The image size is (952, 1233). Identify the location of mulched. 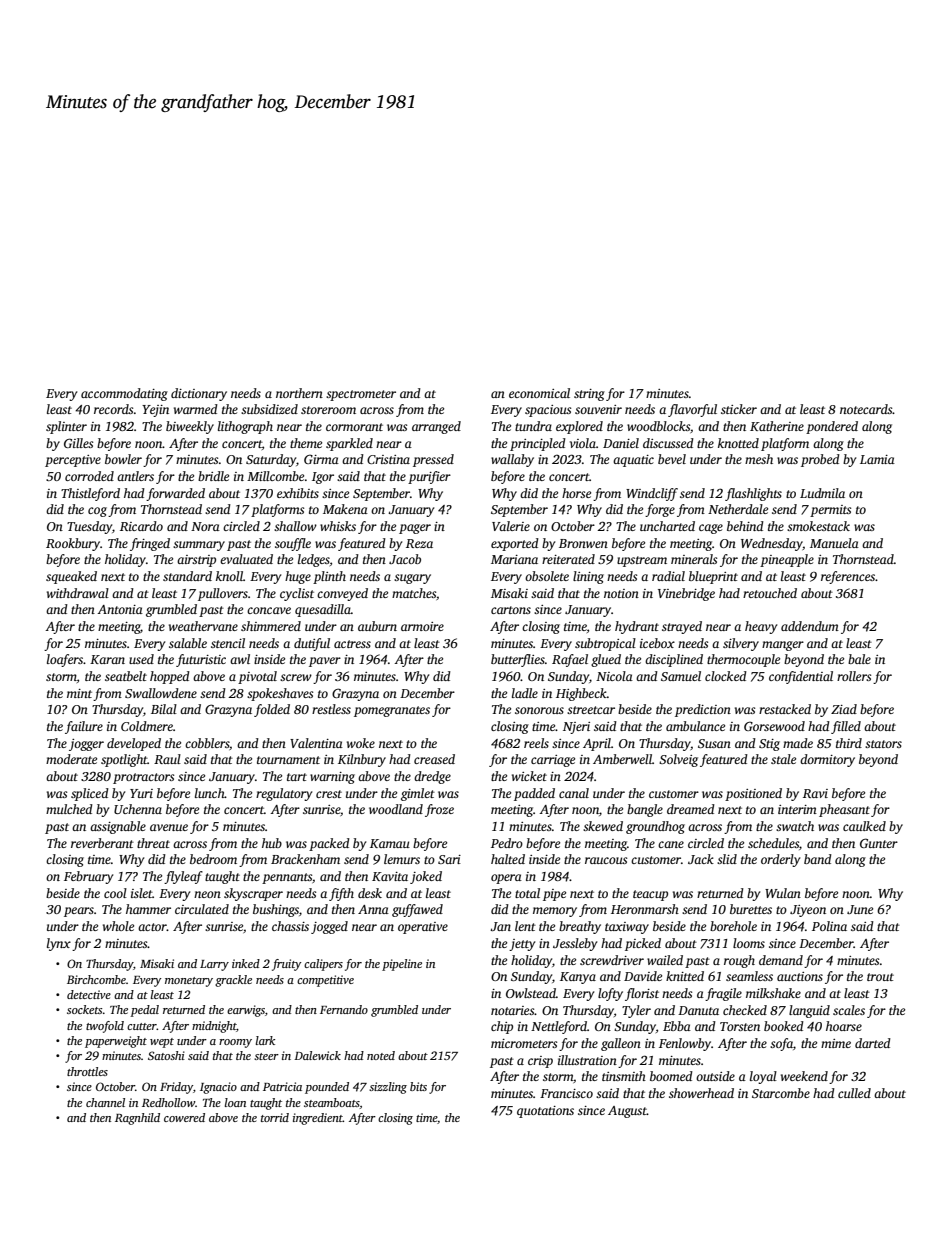
(69, 809).
